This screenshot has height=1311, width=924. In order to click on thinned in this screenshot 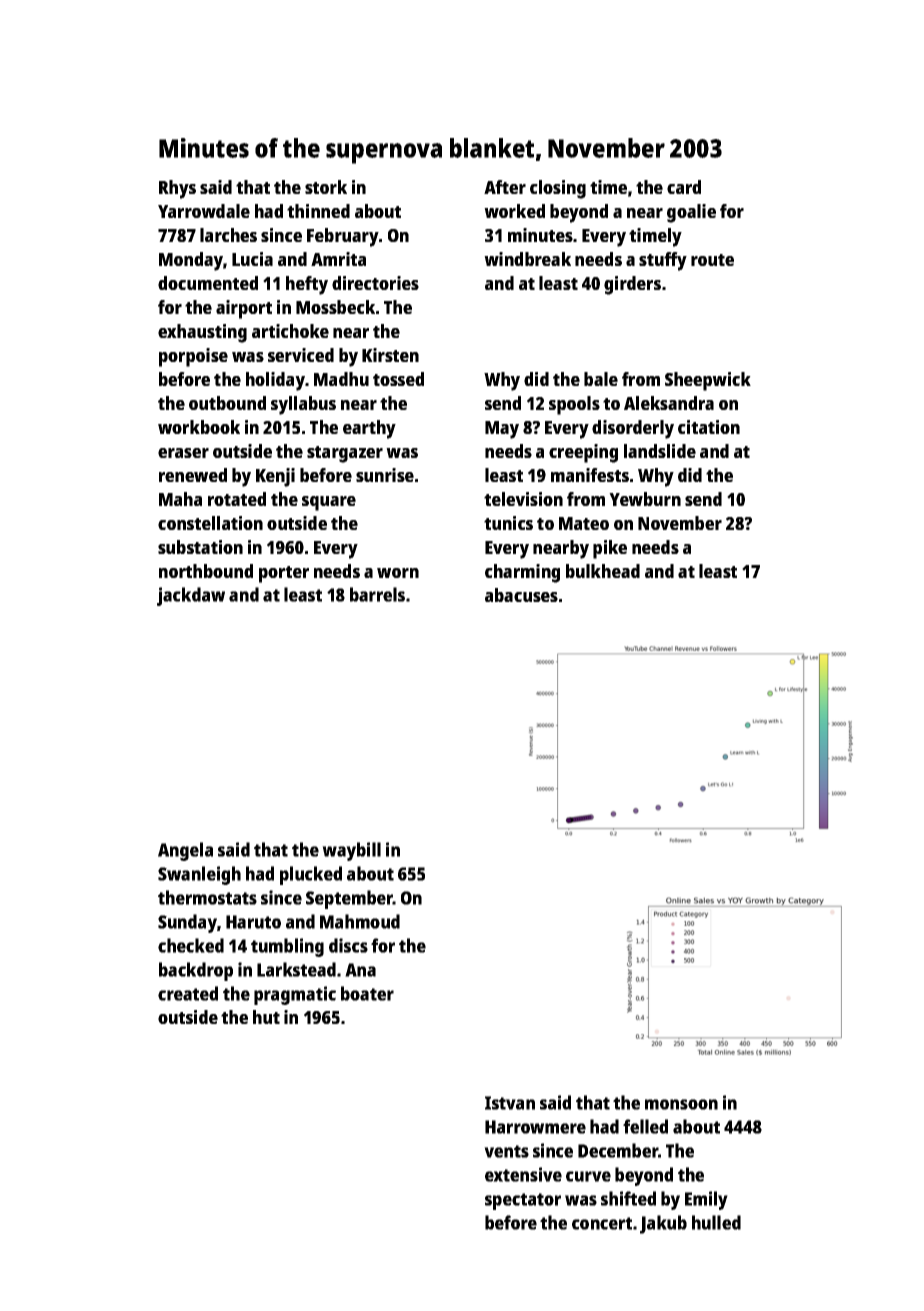, I will do `click(318, 211)`.
